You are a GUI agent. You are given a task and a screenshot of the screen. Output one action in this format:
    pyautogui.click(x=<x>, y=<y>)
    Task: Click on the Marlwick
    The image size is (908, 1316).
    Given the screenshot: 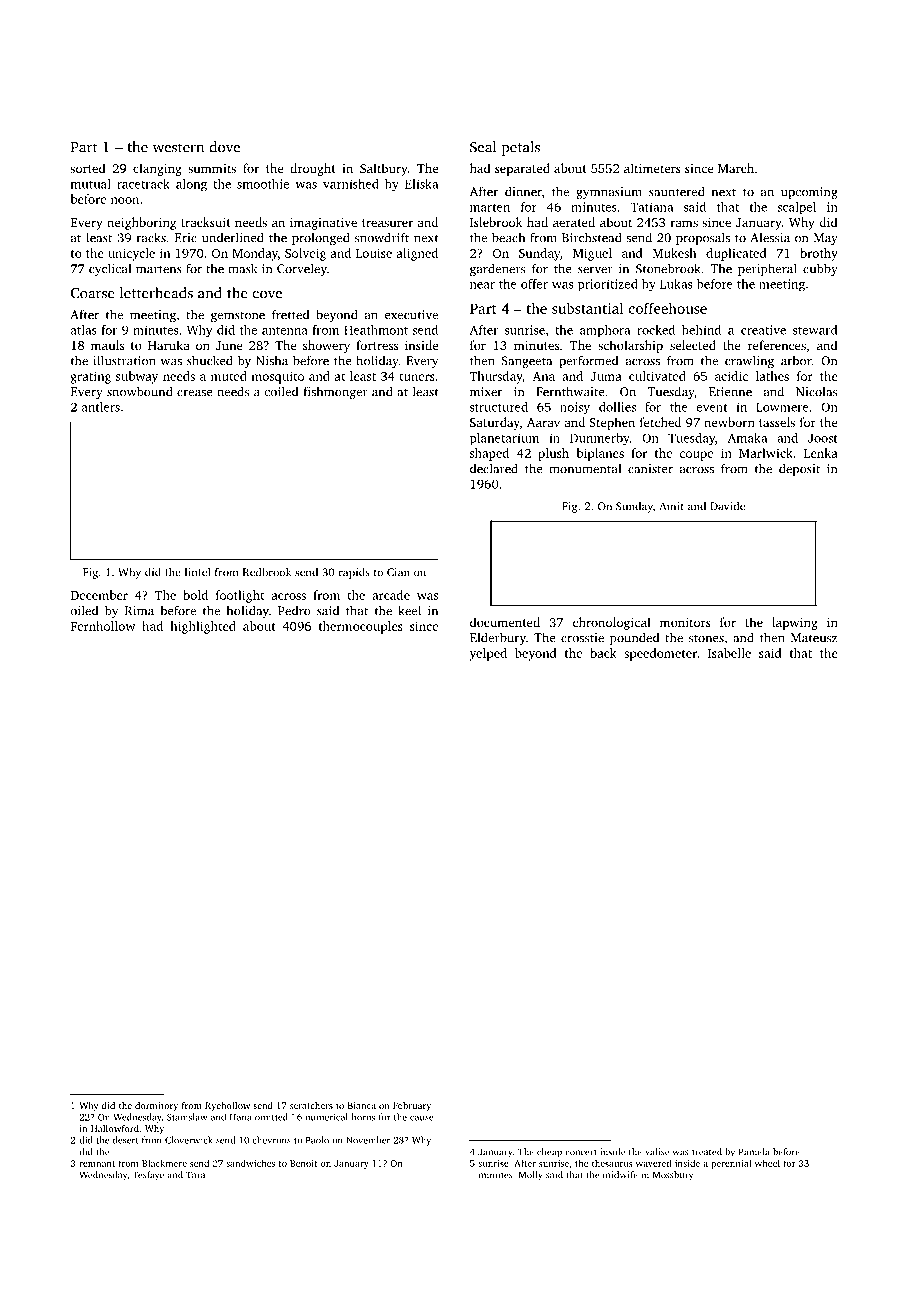 What is the action you would take?
    pyautogui.click(x=766, y=453)
